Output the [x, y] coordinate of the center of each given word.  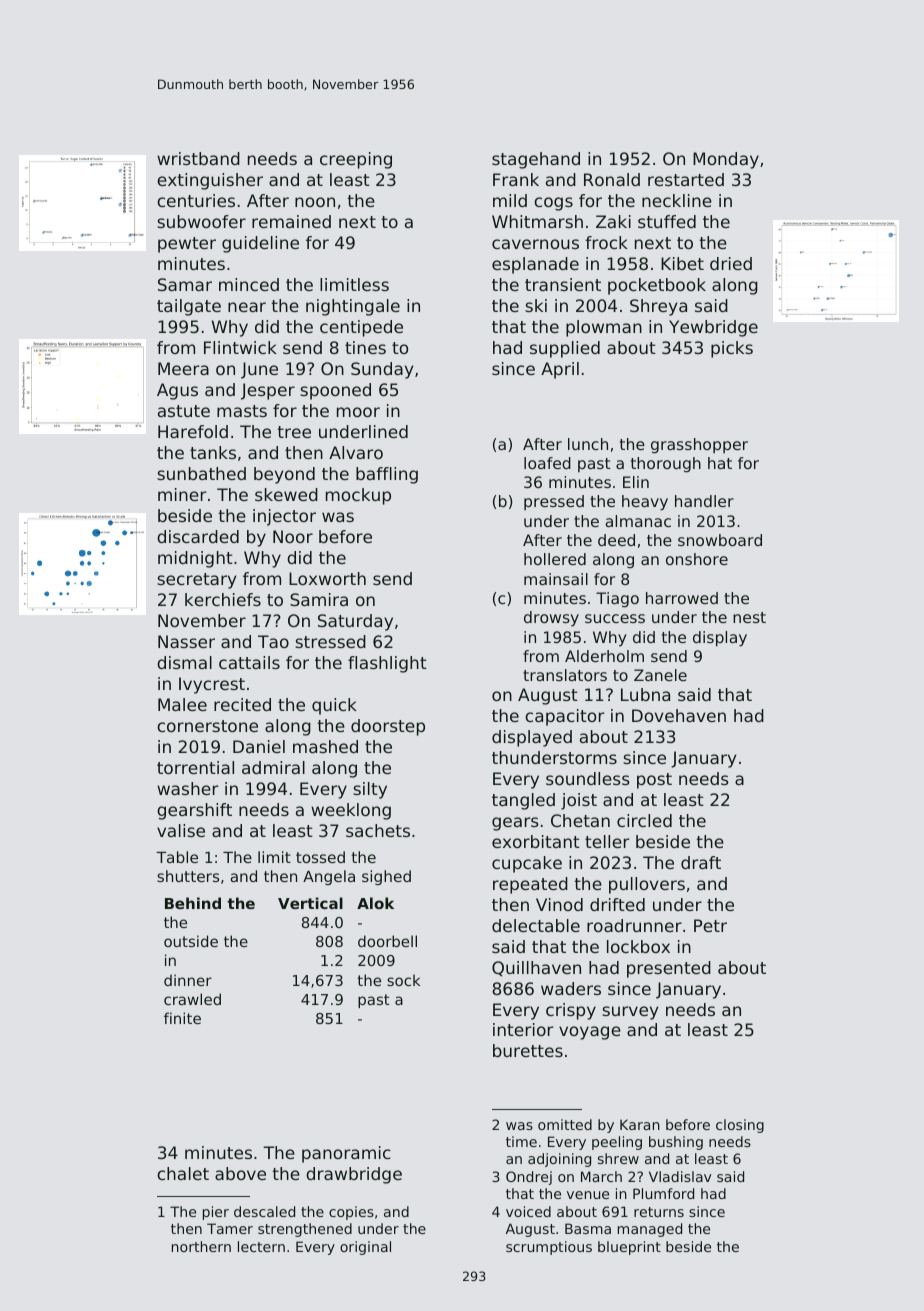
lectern [261, 1246]
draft [701, 862]
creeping [356, 160]
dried [731, 263]
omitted [565, 1124]
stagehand [536, 160]
